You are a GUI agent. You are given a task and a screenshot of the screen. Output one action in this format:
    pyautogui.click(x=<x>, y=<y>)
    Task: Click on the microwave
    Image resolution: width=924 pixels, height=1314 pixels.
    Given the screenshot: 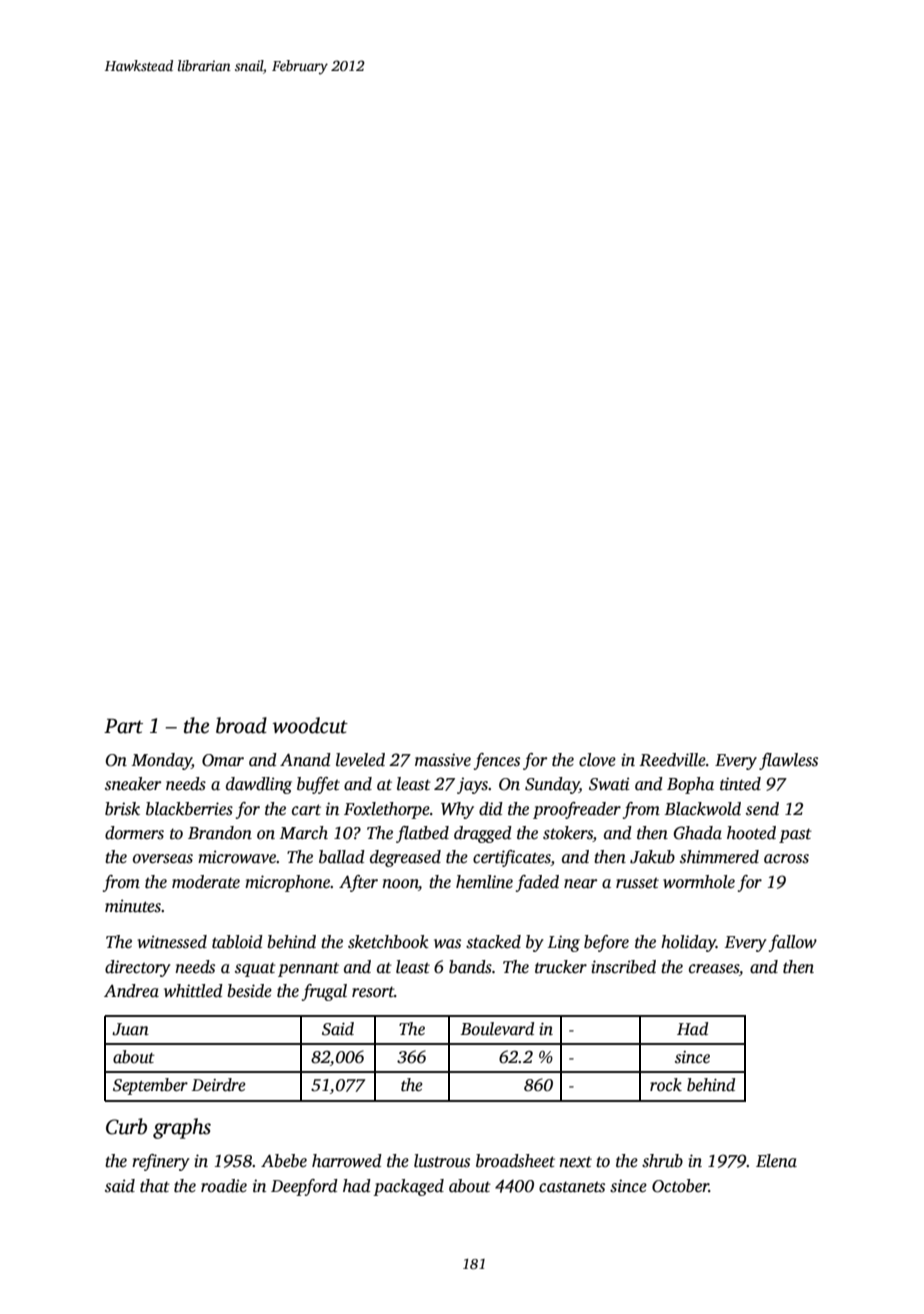 What is the action you would take?
    pyautogui.click(x=237, y=857)
